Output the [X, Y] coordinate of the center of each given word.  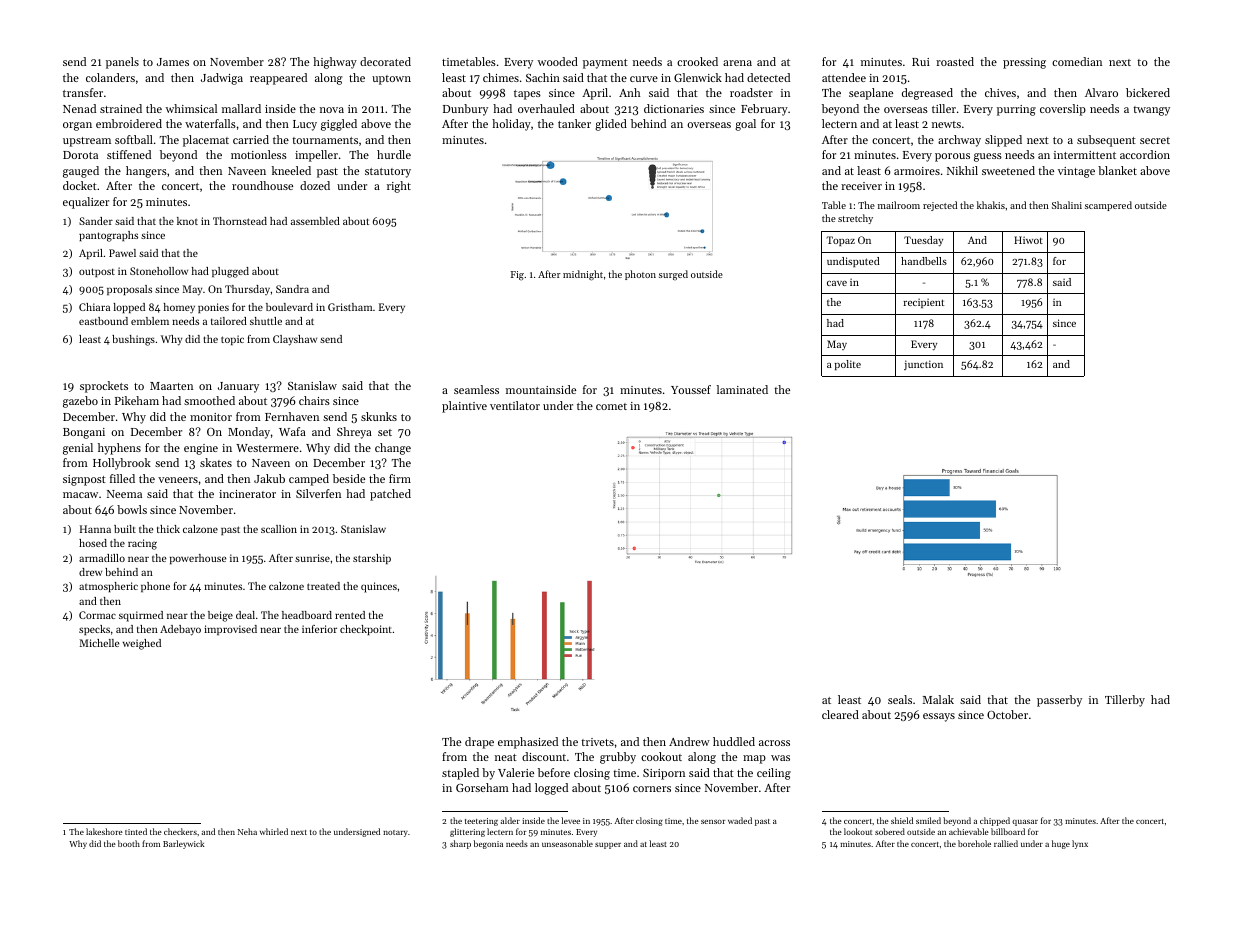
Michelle [100, 643]
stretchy [855, 219]
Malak [938, 699]
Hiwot [1028, 240]
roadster [751, 92]
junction [923, 365]
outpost [97, 272]
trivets [597, 742]
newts [946, 124]
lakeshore [104, 831]
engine [201, 449]
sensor [713, 822]
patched [390, 495]
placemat [206, 141]
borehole [974, 843]
